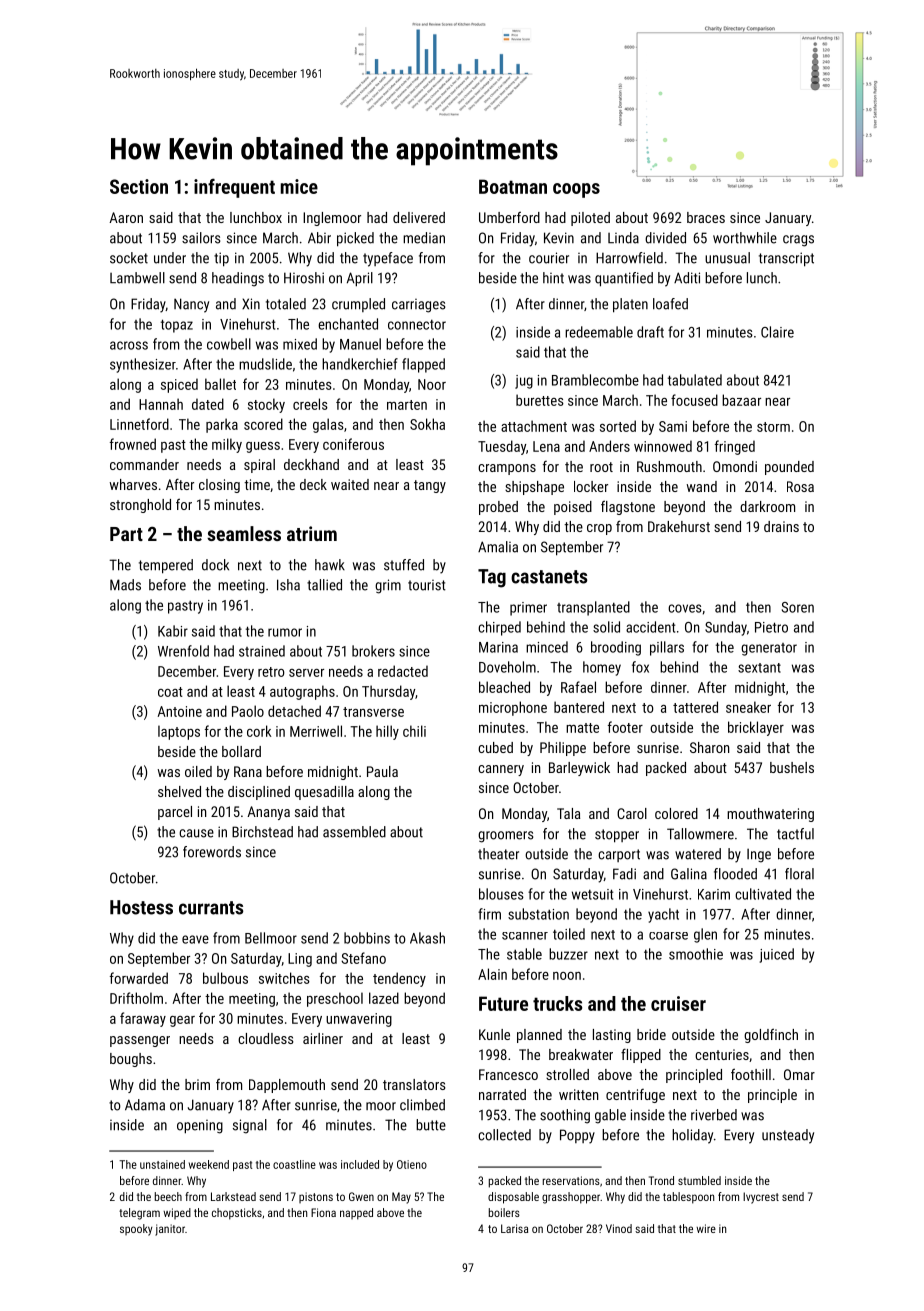 The width and height of the document is (924, 1311). I want to click on crags, so click(798, 241).
